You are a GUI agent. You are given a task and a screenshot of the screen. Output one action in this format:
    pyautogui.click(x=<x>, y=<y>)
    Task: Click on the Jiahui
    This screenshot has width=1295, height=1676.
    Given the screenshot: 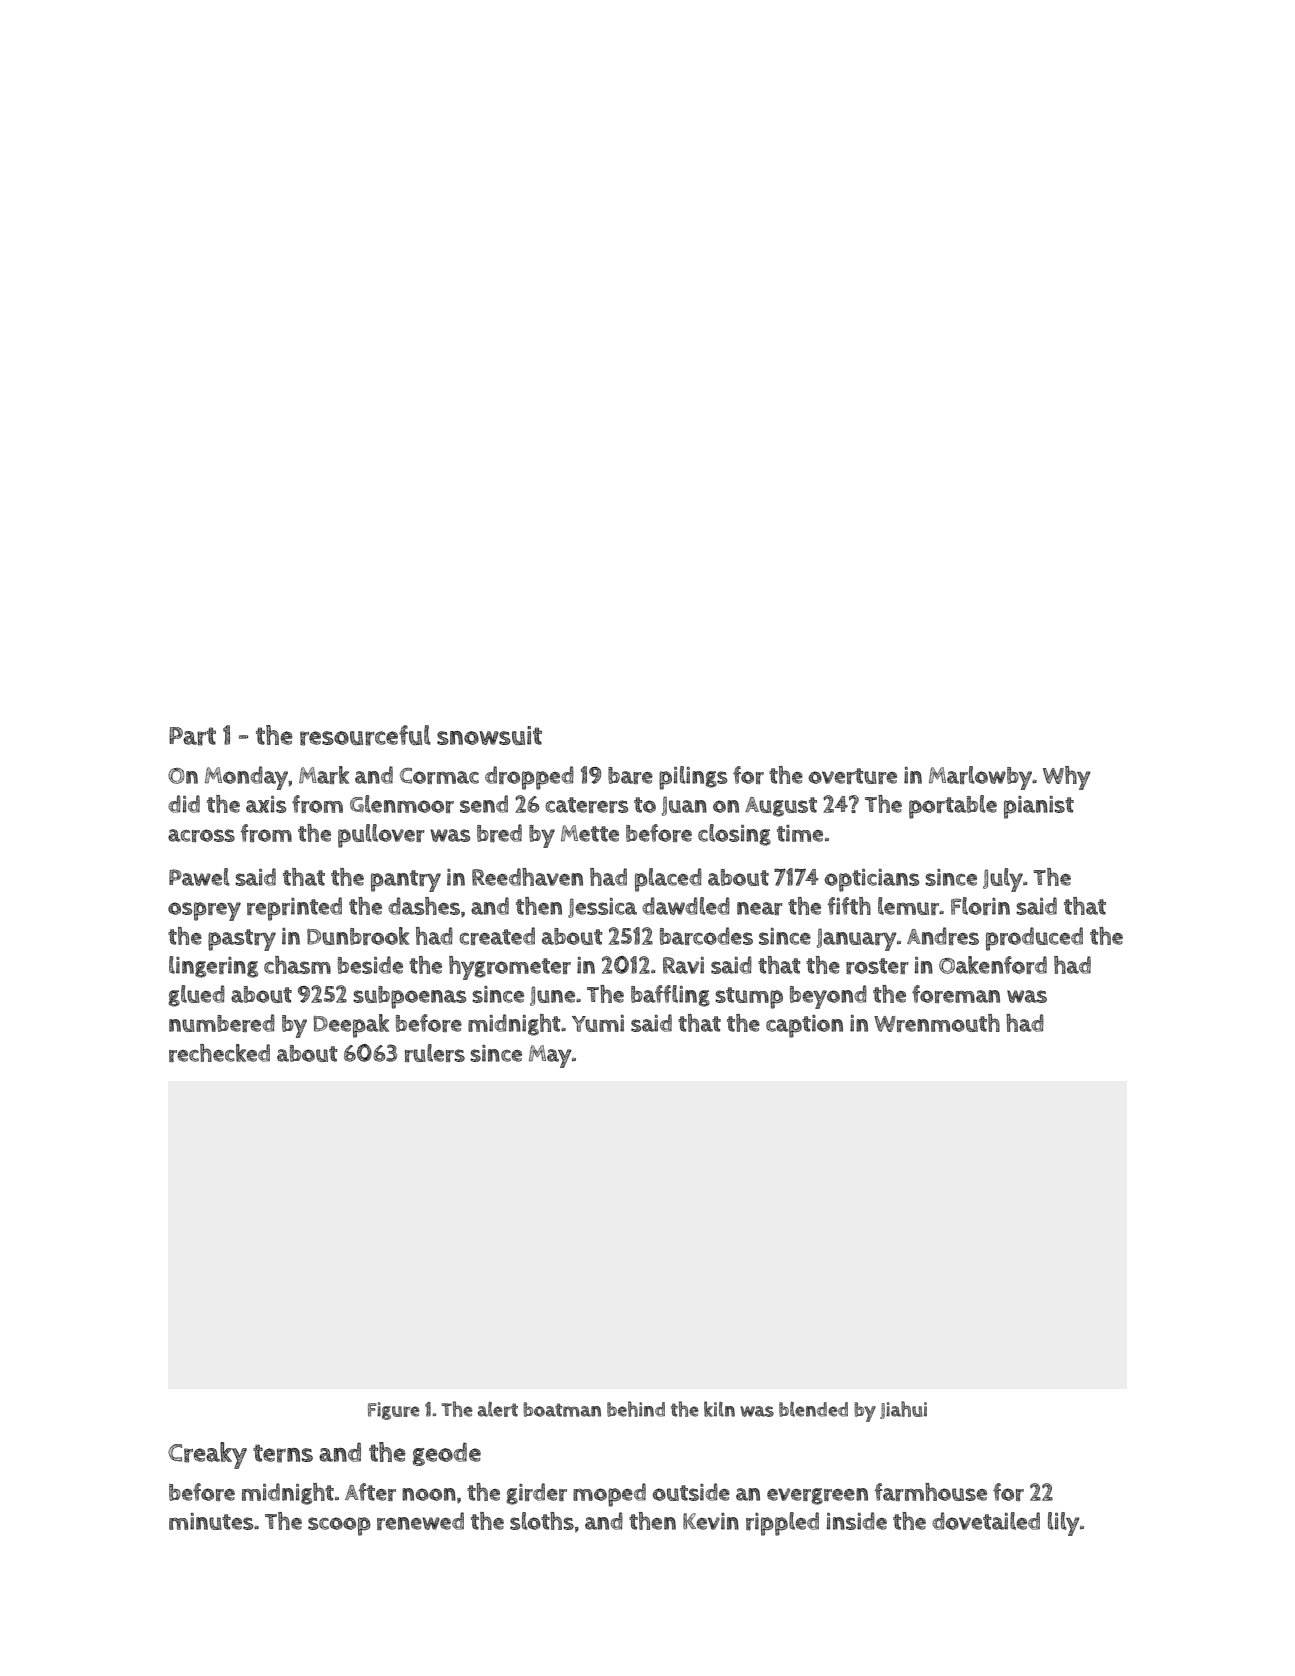 What is the action you would take?
    pyautogui.click(x=903, y=1410)
